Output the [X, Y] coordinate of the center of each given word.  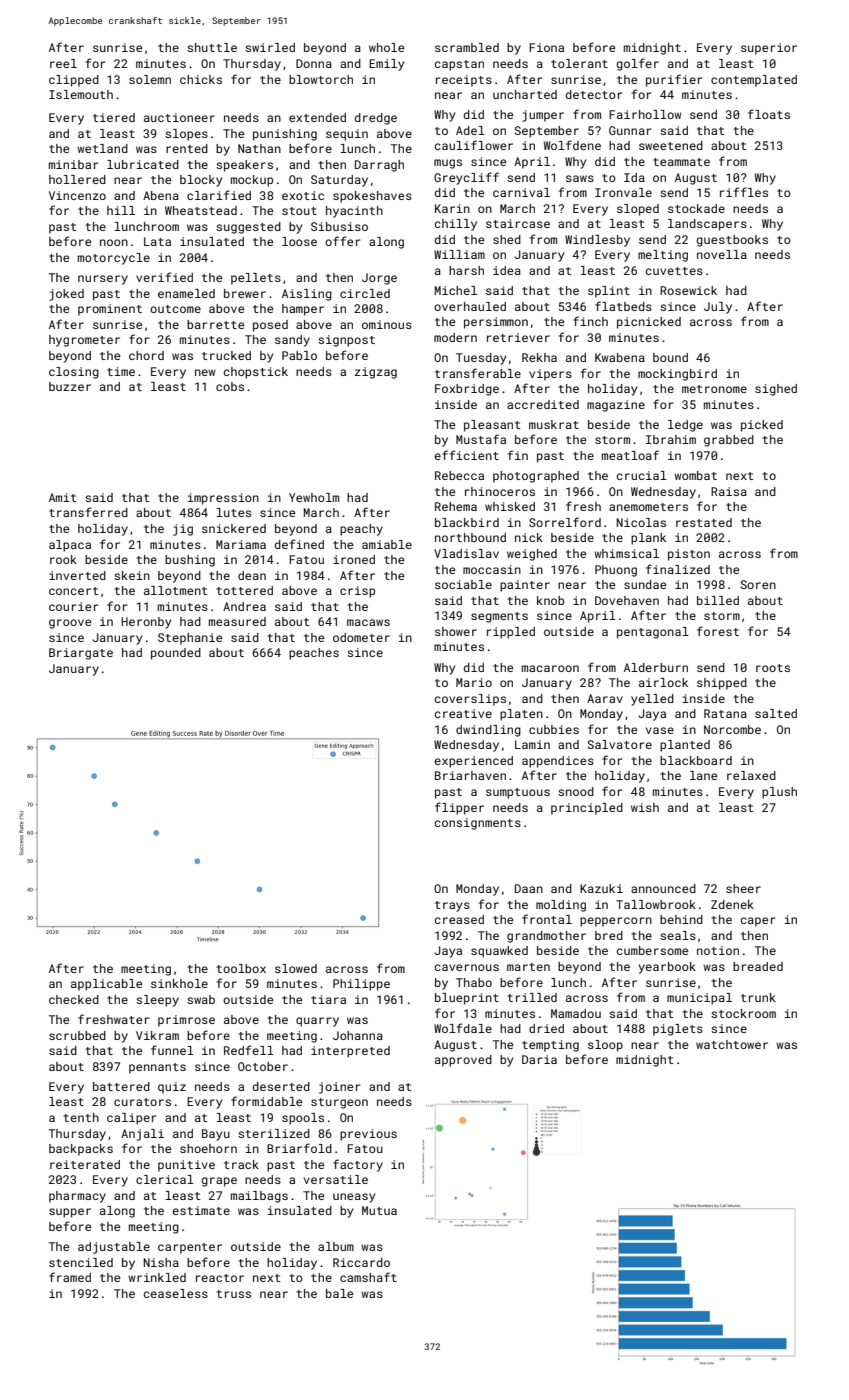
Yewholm [314, 497]
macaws [368, 622]
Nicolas [641, 522]
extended [317, 117]
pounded [176, 654]
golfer [637, 64]
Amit [63, 497]
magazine [616, 406]
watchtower [732, 1044]
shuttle [212, 47]
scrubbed [77, 1035]
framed [70, 1277]
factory [358, 1165]
